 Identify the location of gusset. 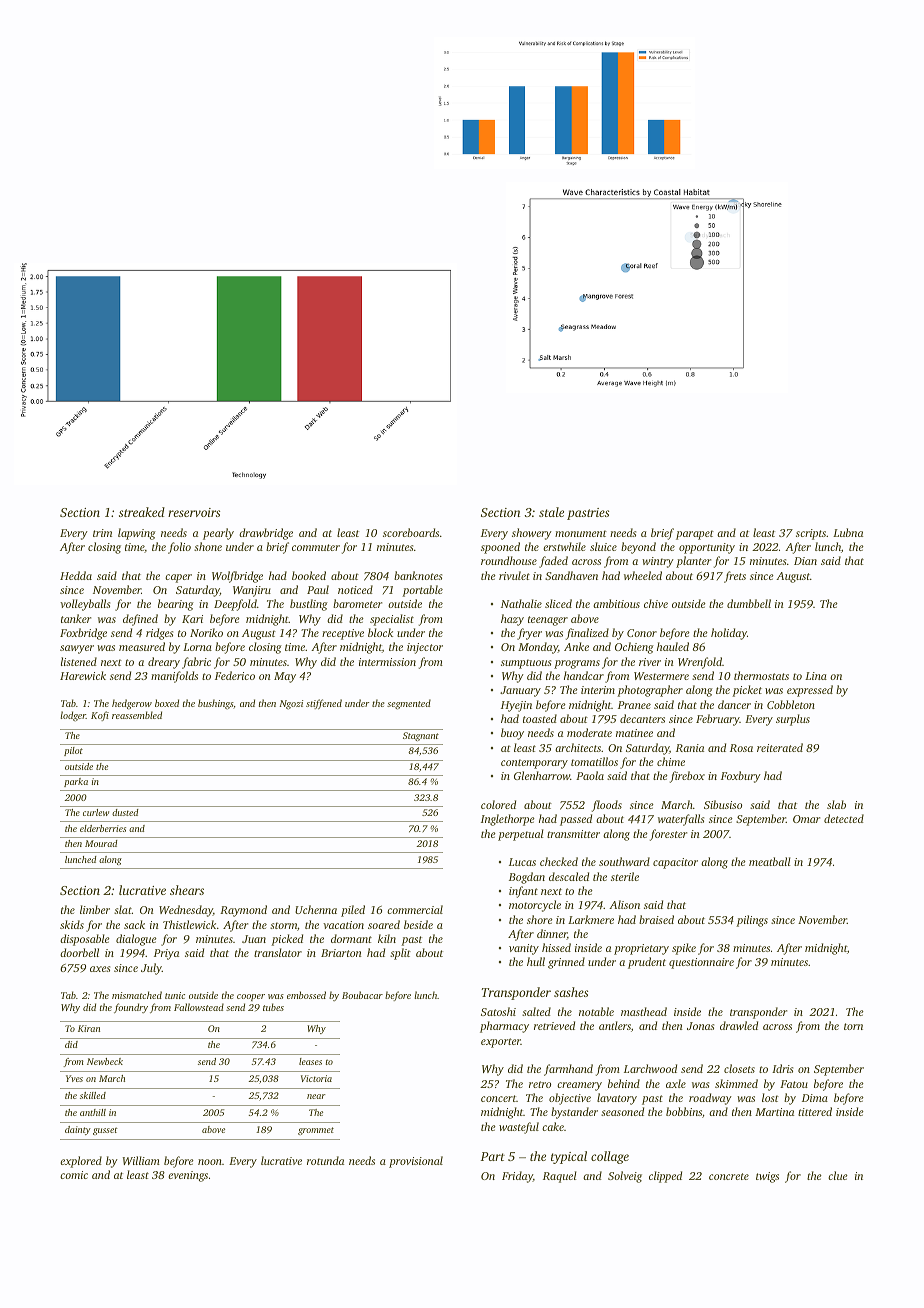
(105, 1131).
